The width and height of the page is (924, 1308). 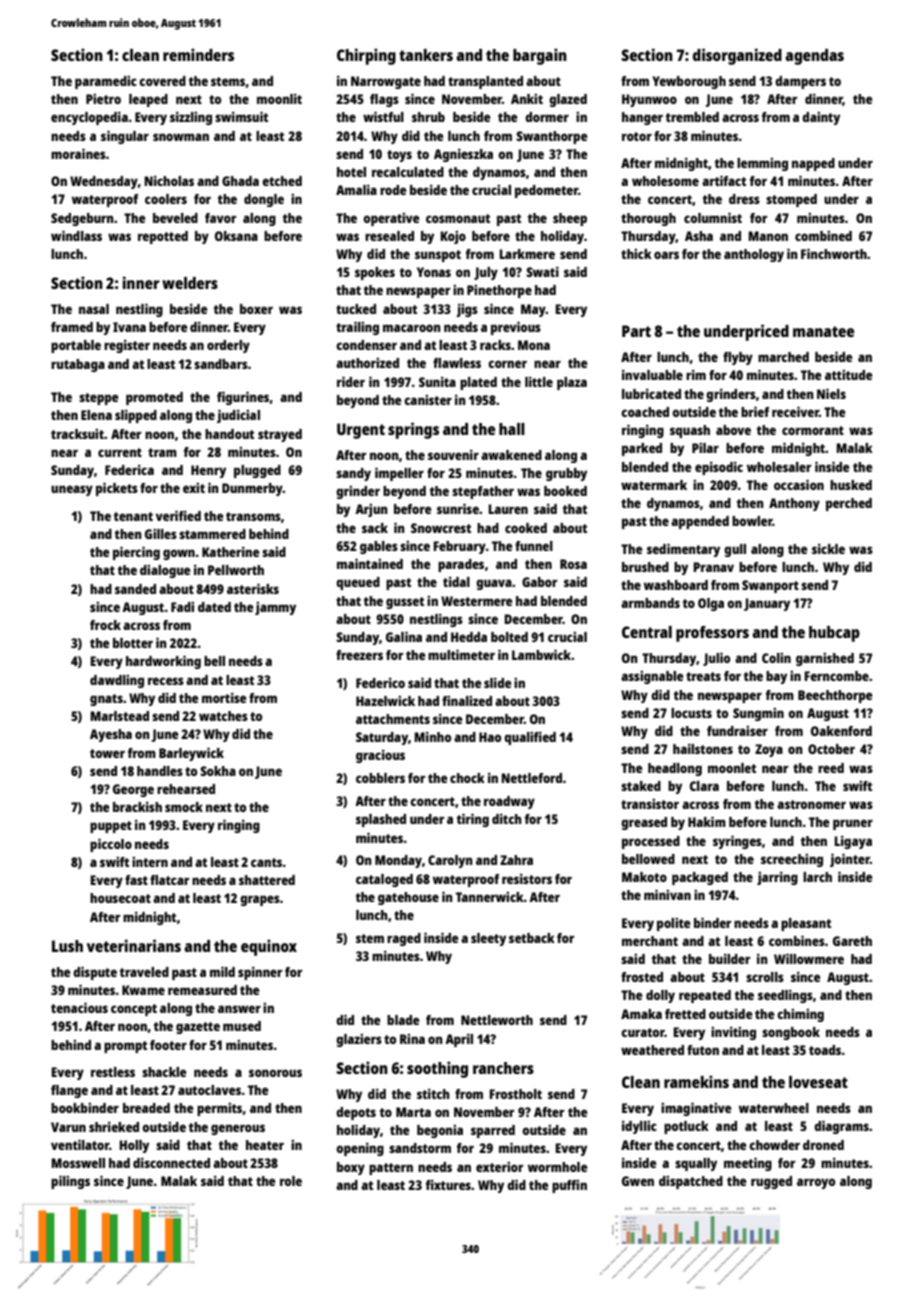 I want to click on Chirping, so click(x=366, y=56).
